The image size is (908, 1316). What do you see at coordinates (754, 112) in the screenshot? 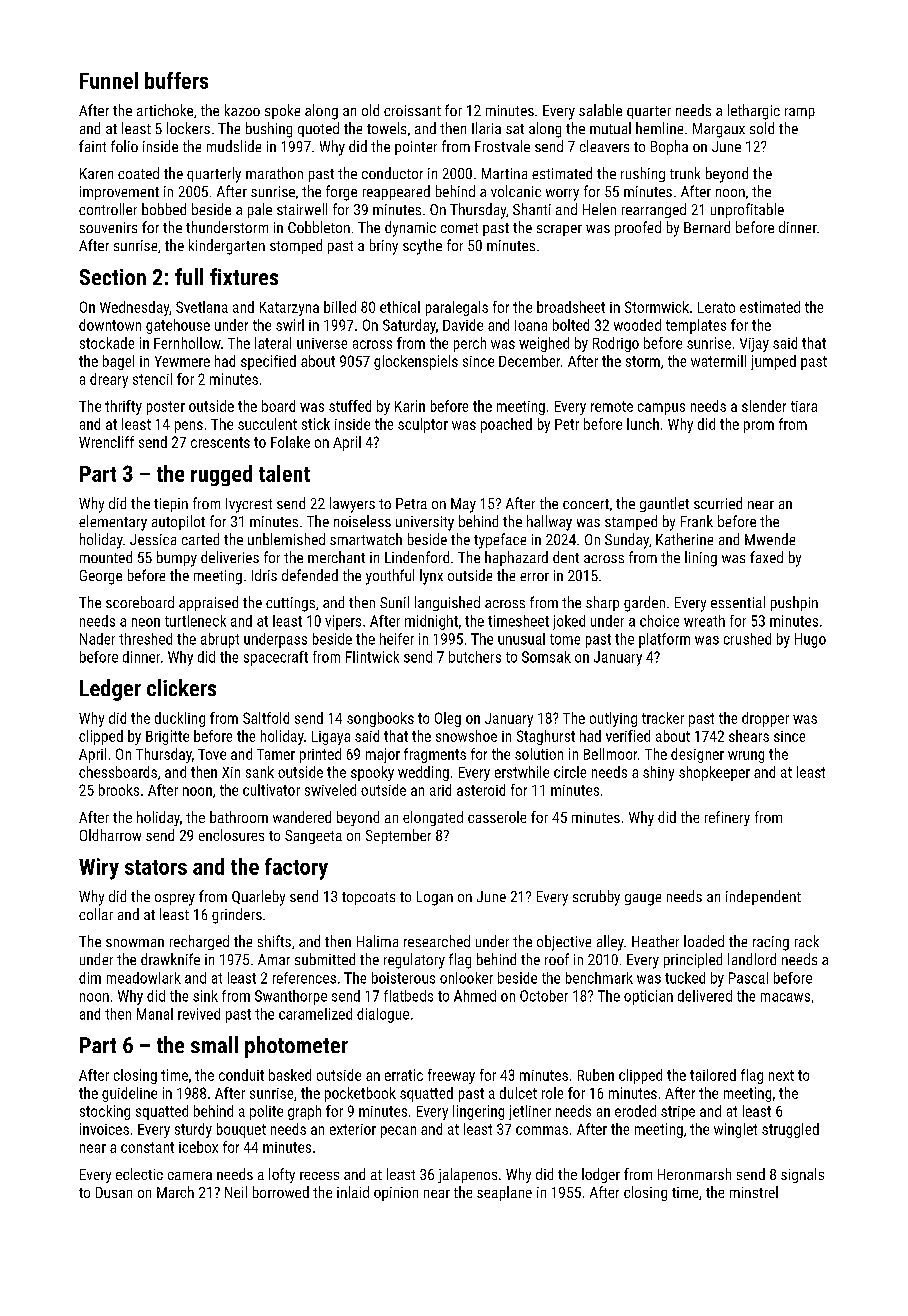
I see `lethargic` at bounding box center [754, 112].
